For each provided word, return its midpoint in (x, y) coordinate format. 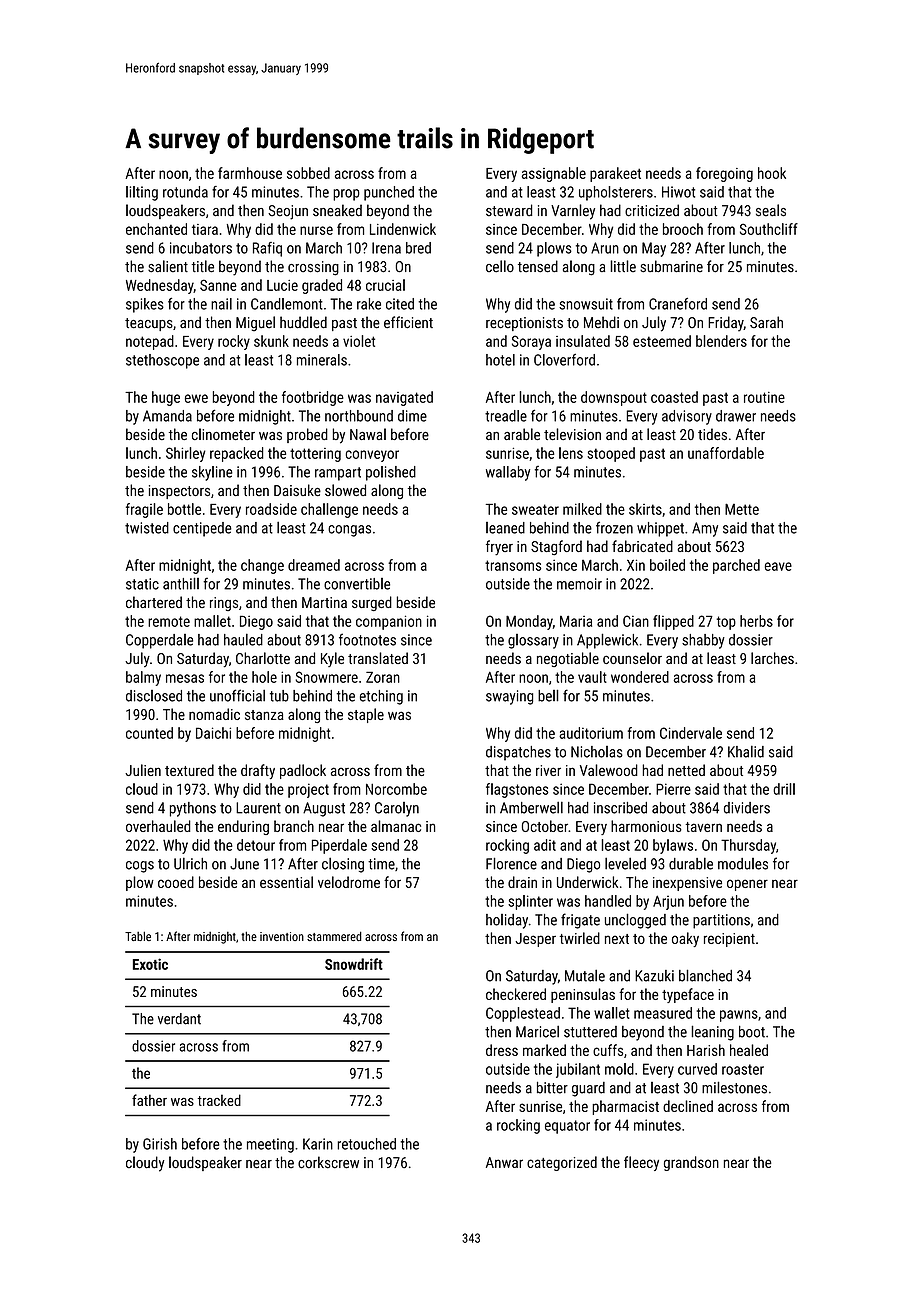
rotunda (185, 192)
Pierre (673, 789)
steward (509, 210)
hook (772, 173)
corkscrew (328, 1162)
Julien (143, 770)
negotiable (568, 659)
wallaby (508, 473)
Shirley (186, 454)
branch (294, 826)
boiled (667, 565)
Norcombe (396, 789)
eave (778, 566)
